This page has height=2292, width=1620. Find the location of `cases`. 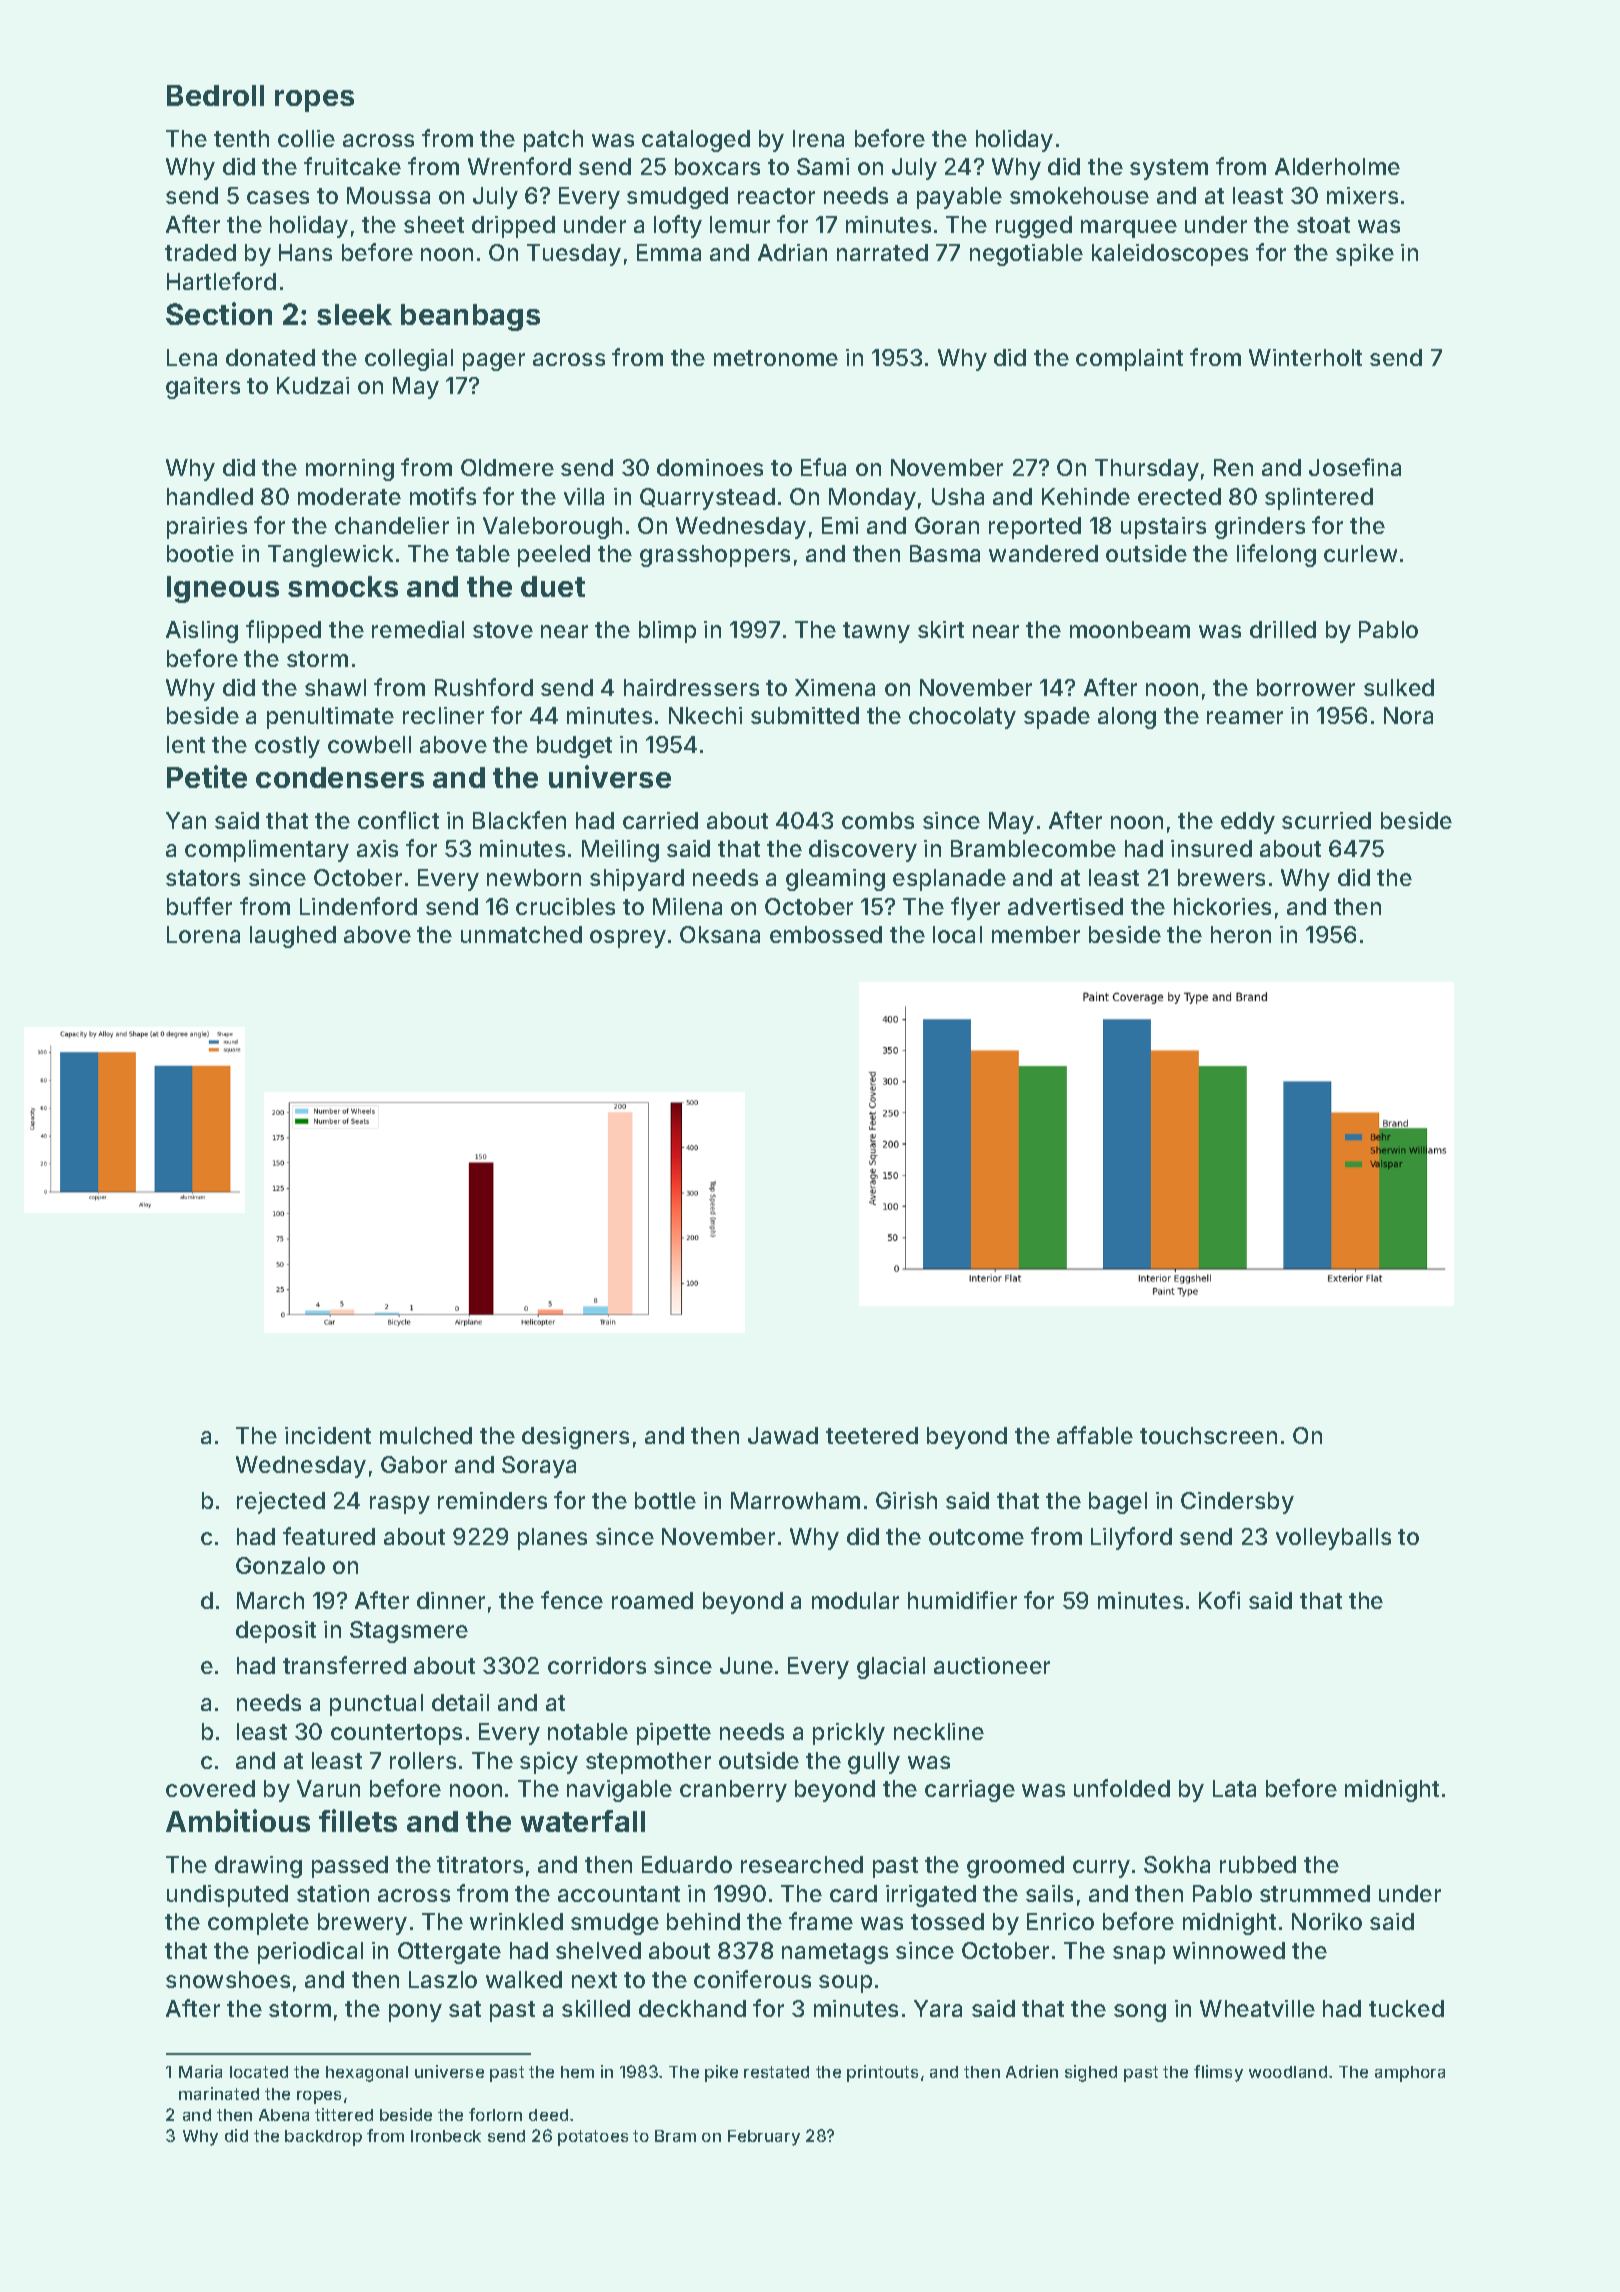

cases is located at coordinates (278, 197).
